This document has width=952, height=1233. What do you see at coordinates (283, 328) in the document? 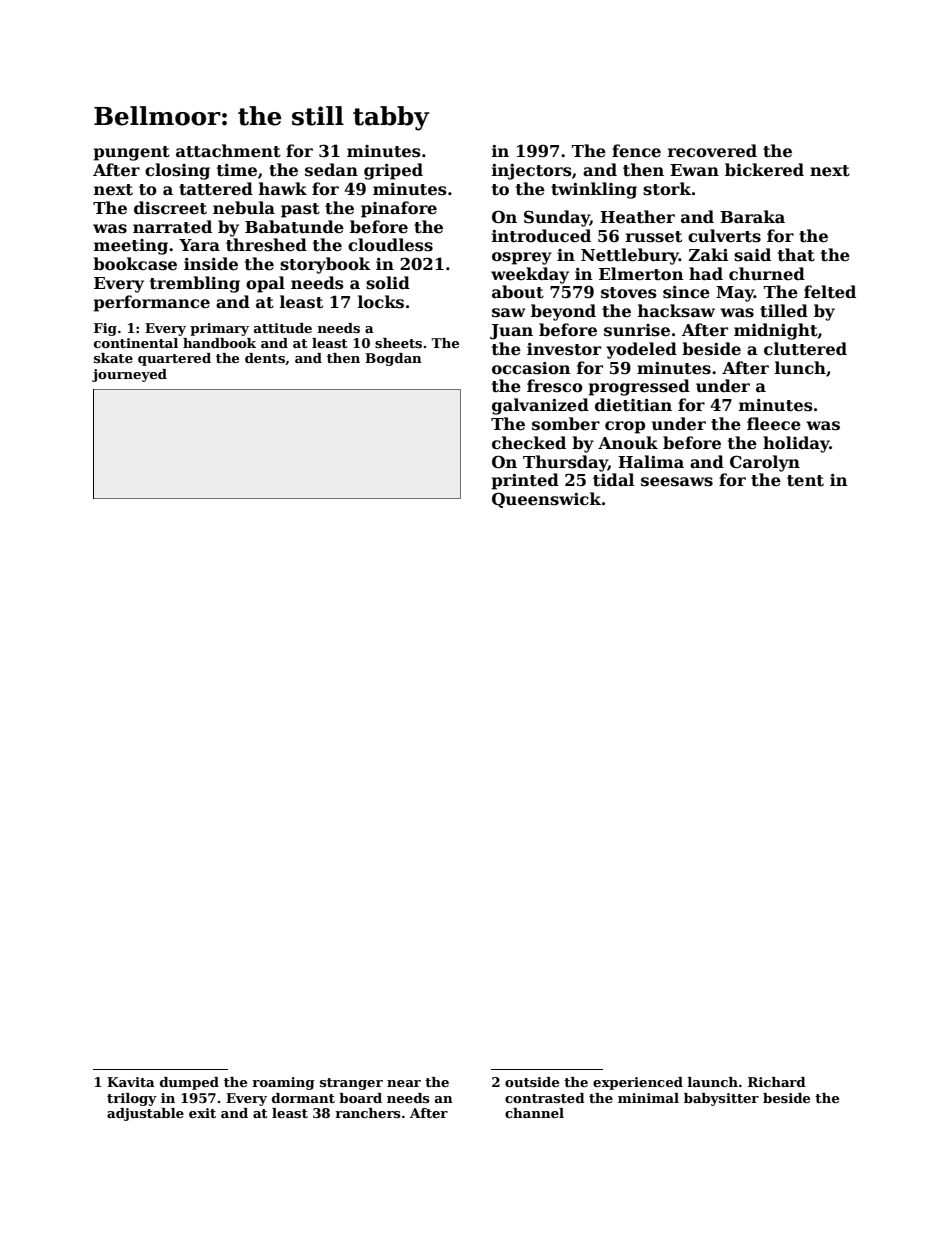
I see `attitude` at bounding box center [283, 328].
